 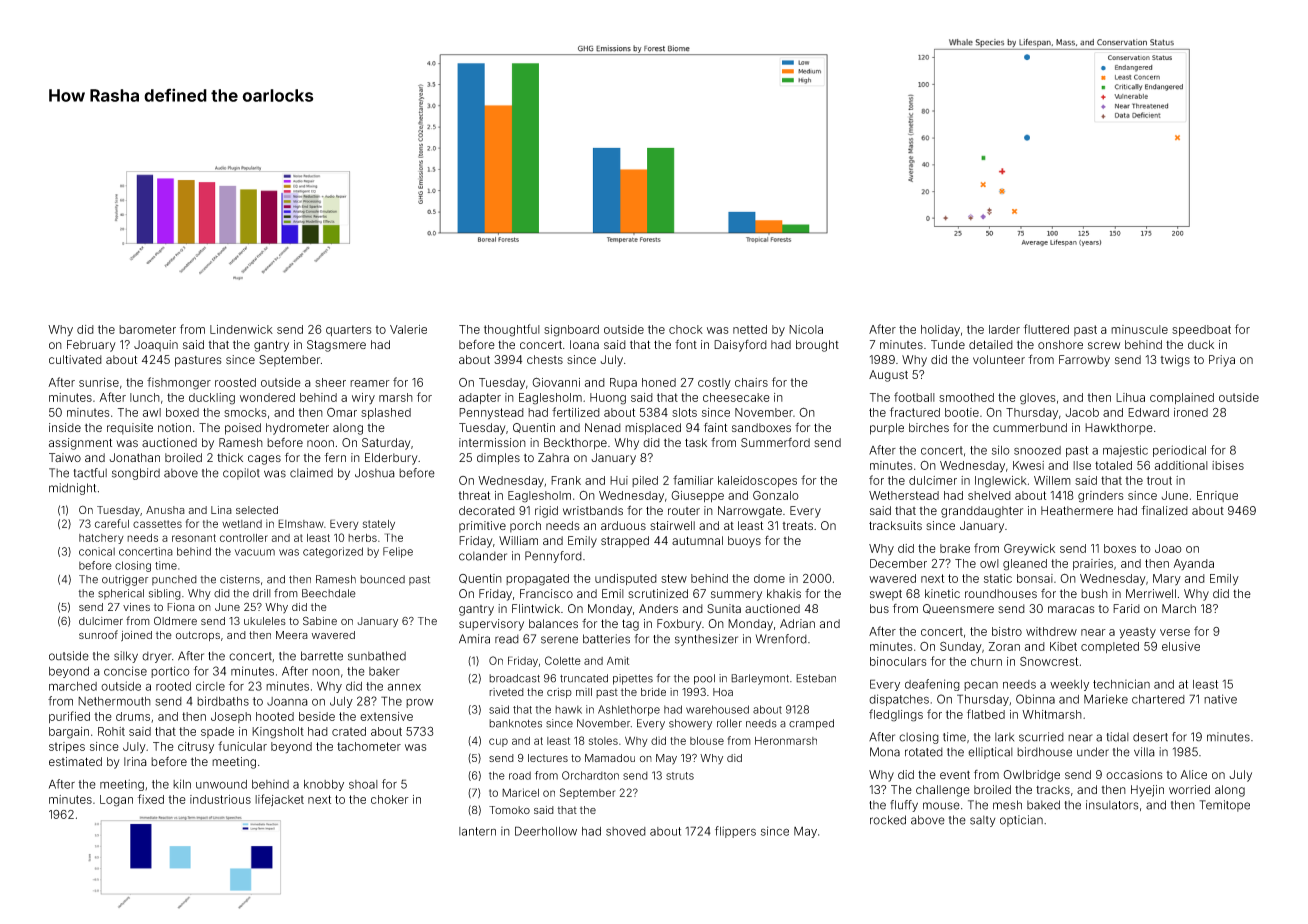 What do you see at coordinates (686, 344) in the screenshot?
I see `font` at bounding box center [686, 344].
